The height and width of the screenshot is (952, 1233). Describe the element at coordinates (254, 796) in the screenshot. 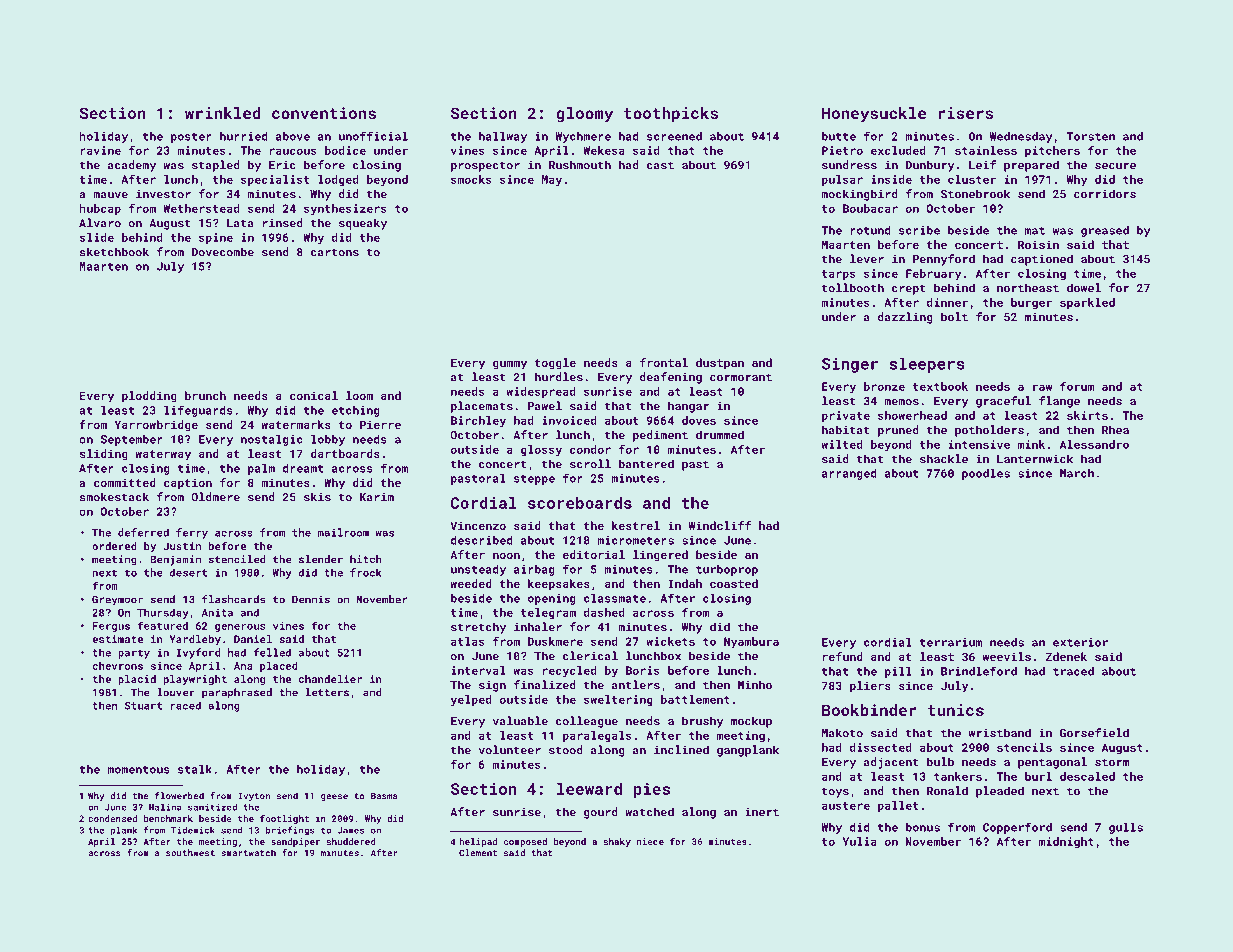

I see `Ivyton` at that location.
